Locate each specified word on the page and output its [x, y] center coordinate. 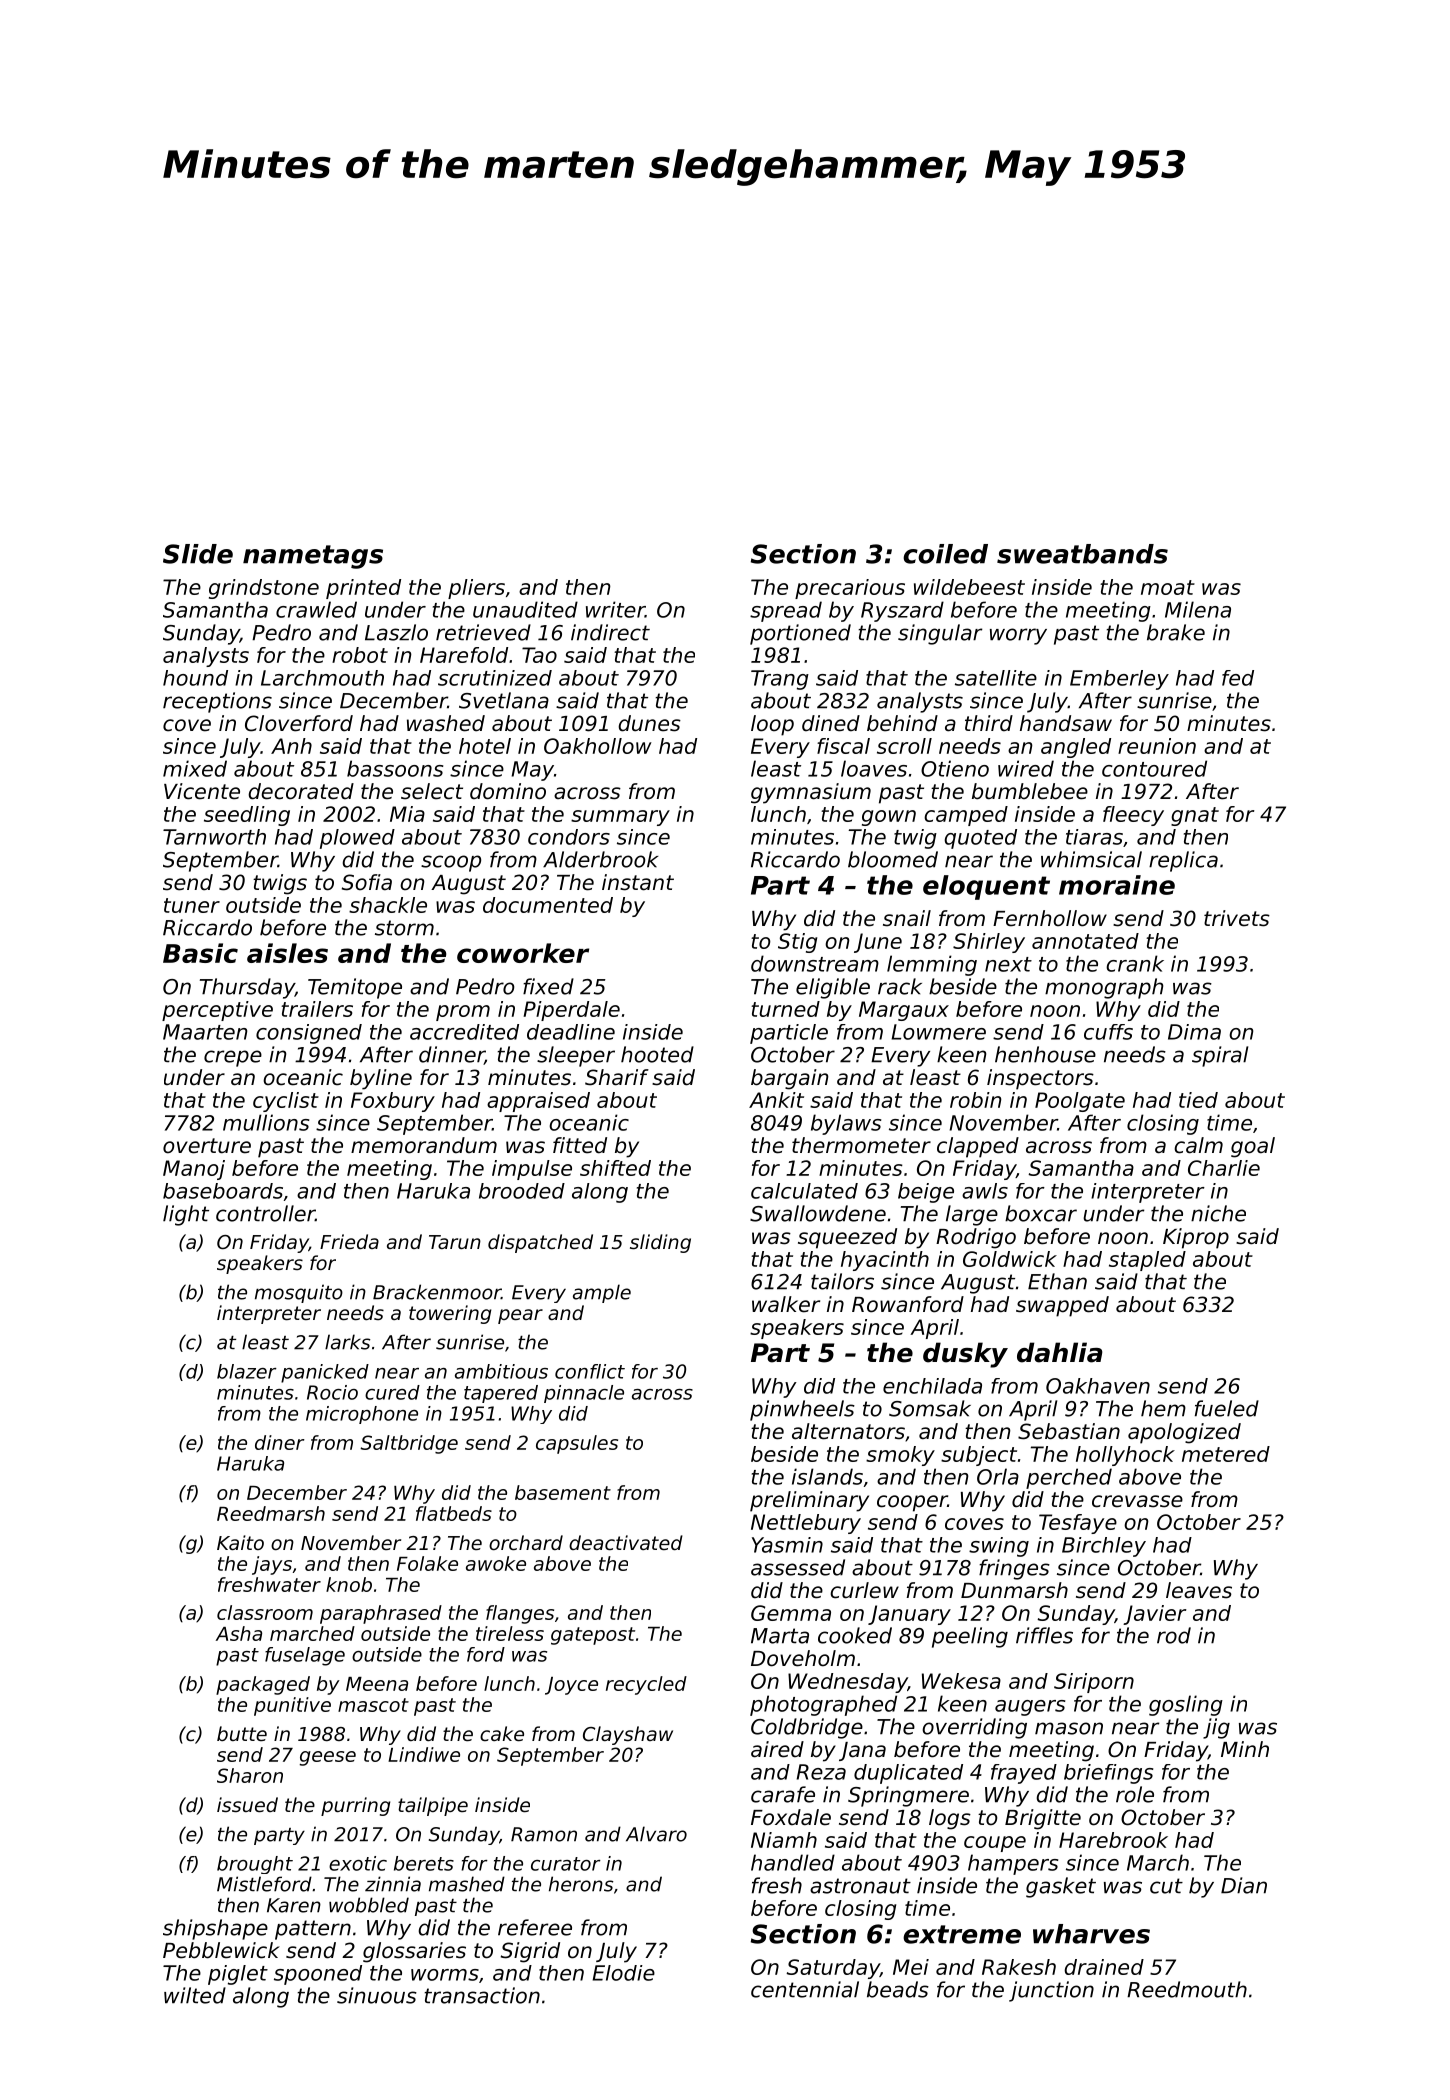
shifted [615, 1168]
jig [1216, 1728]
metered [1226, 1454]
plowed [357, 839]
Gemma [791, 1613]
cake [502, 1733]
